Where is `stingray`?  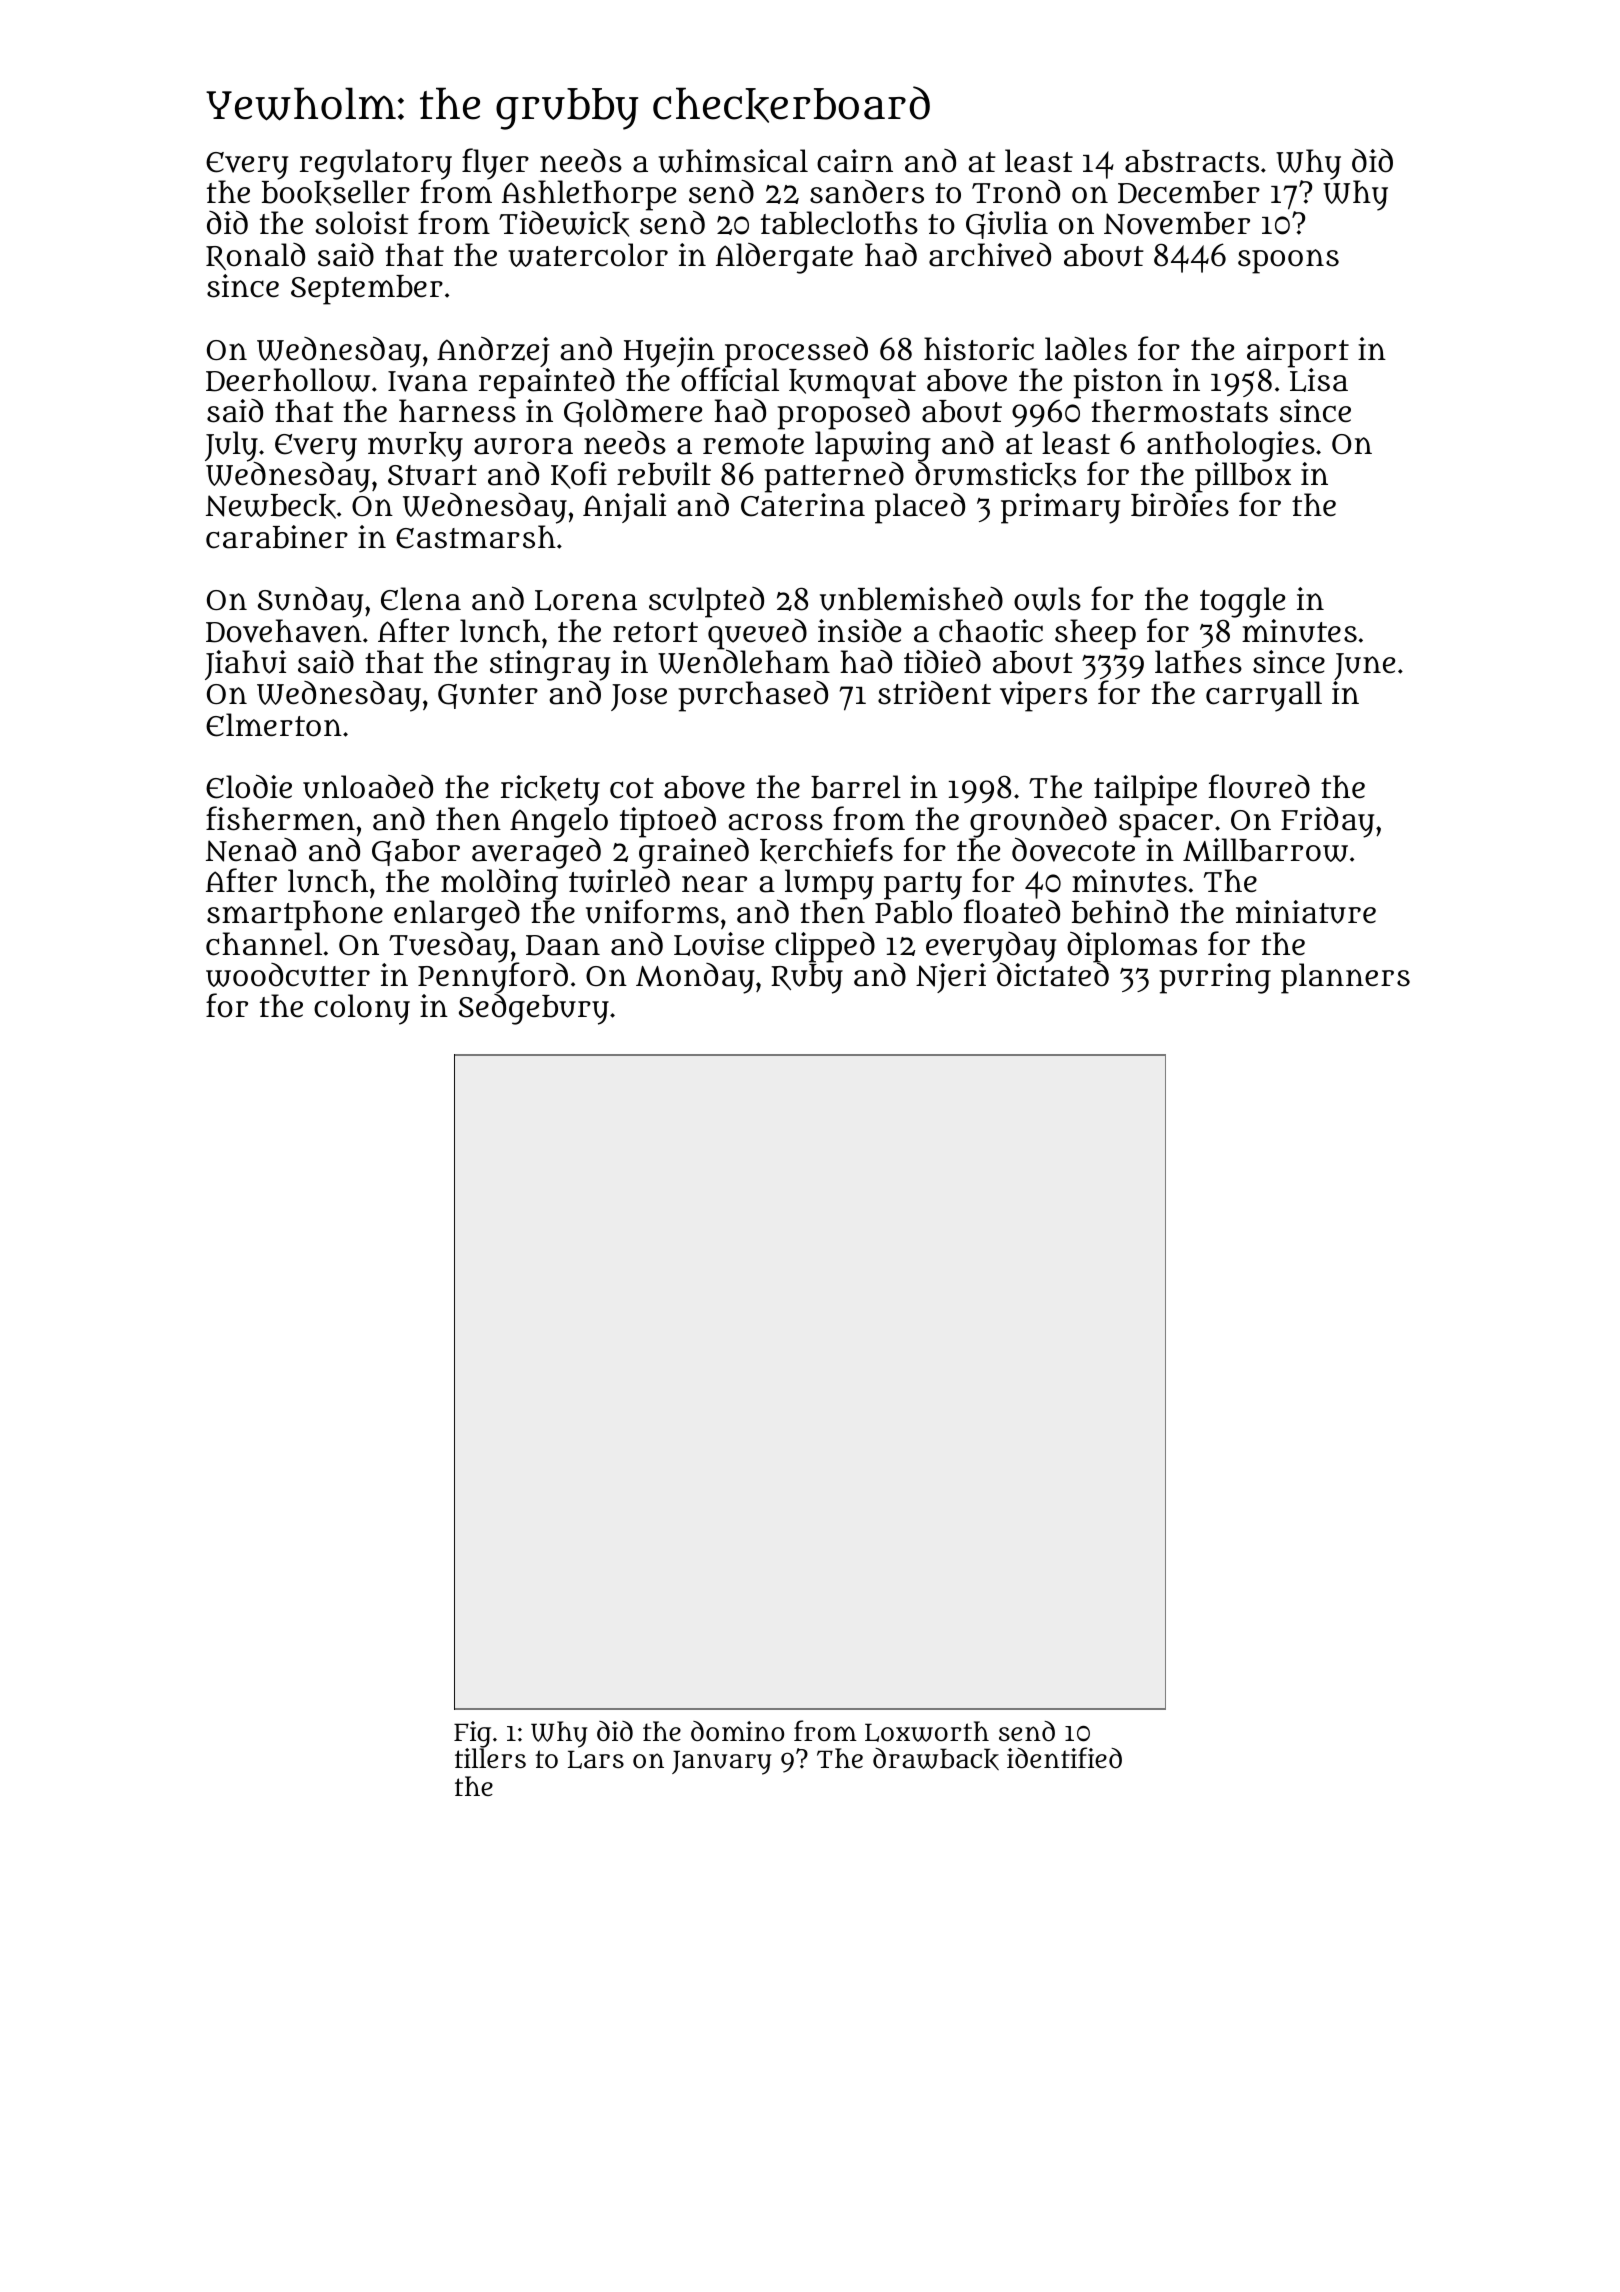
stingray is located at coordinates (550, 665).
